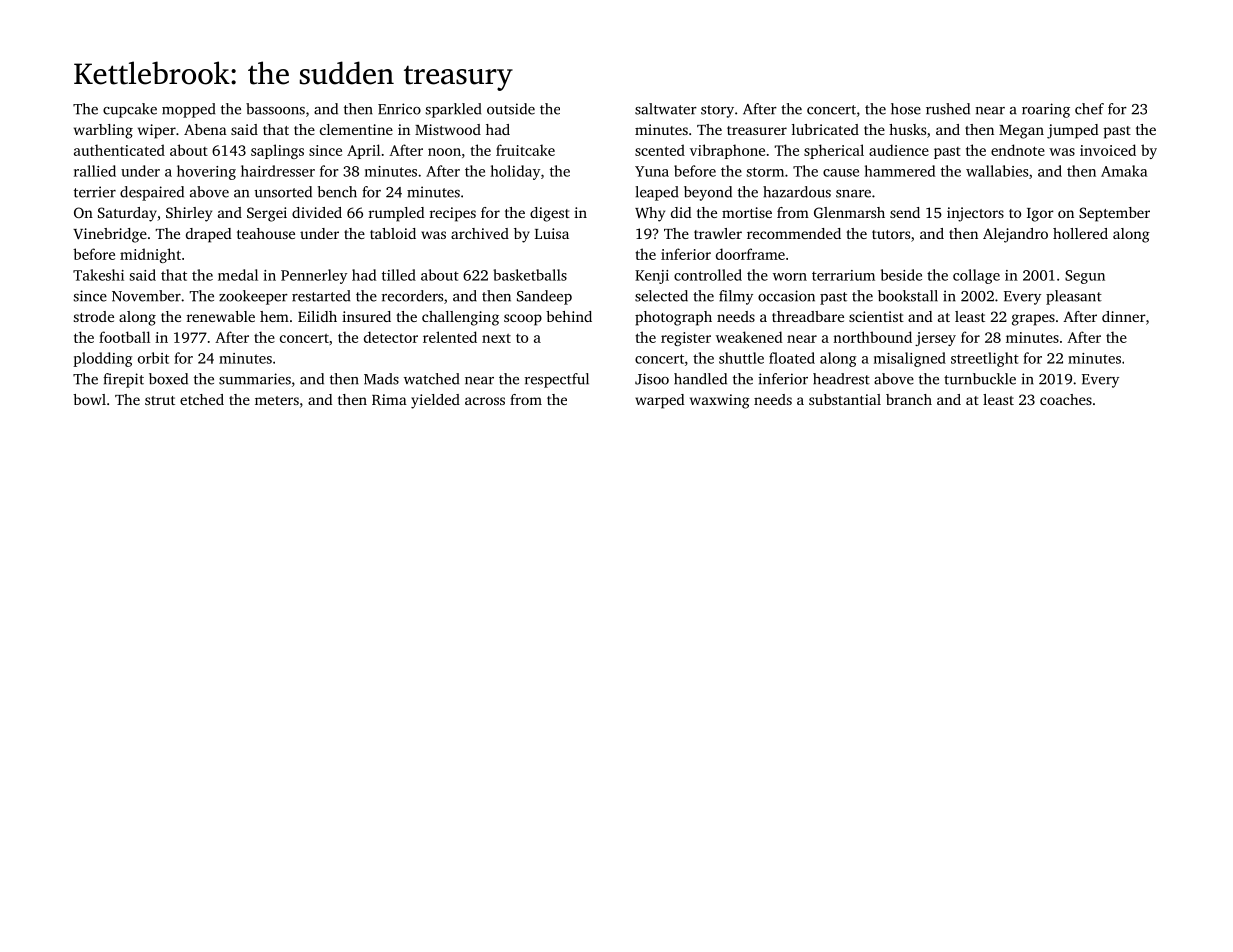 Image resolution: width=1233 pixels, height=952 pixels. What do you see at coordinates (205, 129) in the page?
I see `Abena` at bounding box center [205, 129].
